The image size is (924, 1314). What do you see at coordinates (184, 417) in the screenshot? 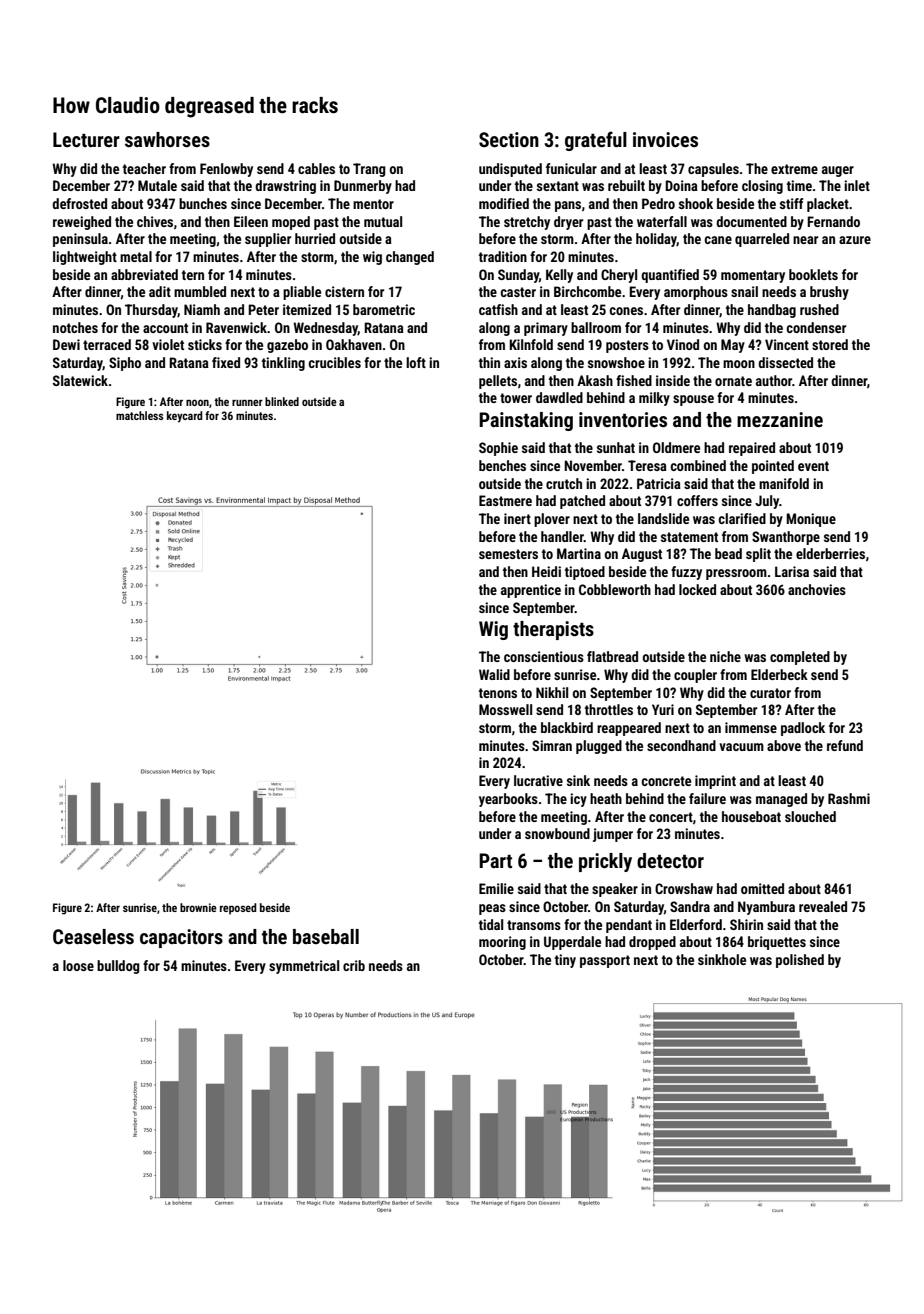
I see `keycard` at bounding box center [184, 417].
